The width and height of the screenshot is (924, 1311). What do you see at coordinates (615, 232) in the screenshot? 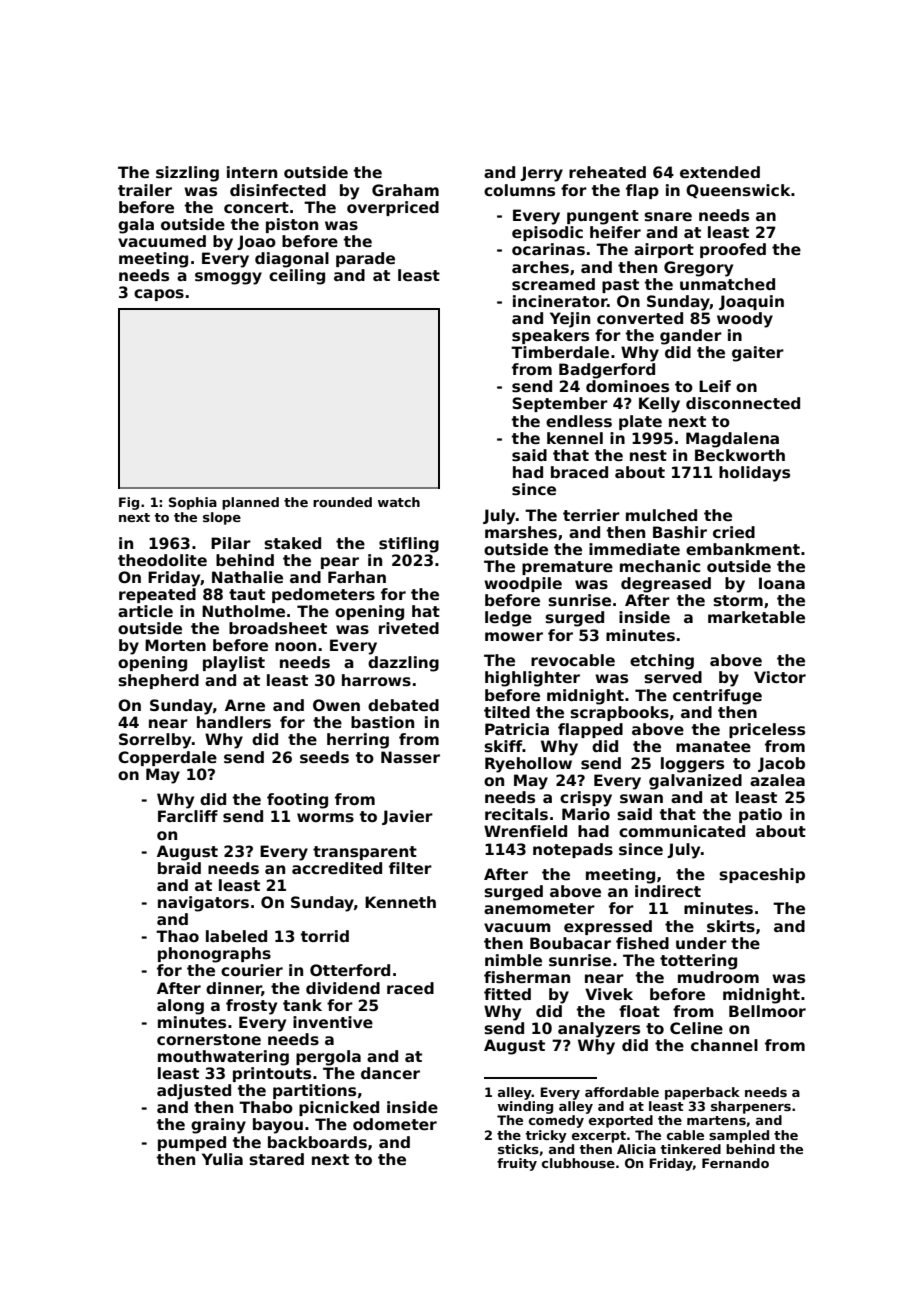
I see `heifer` at bounding box center [615, 232].
